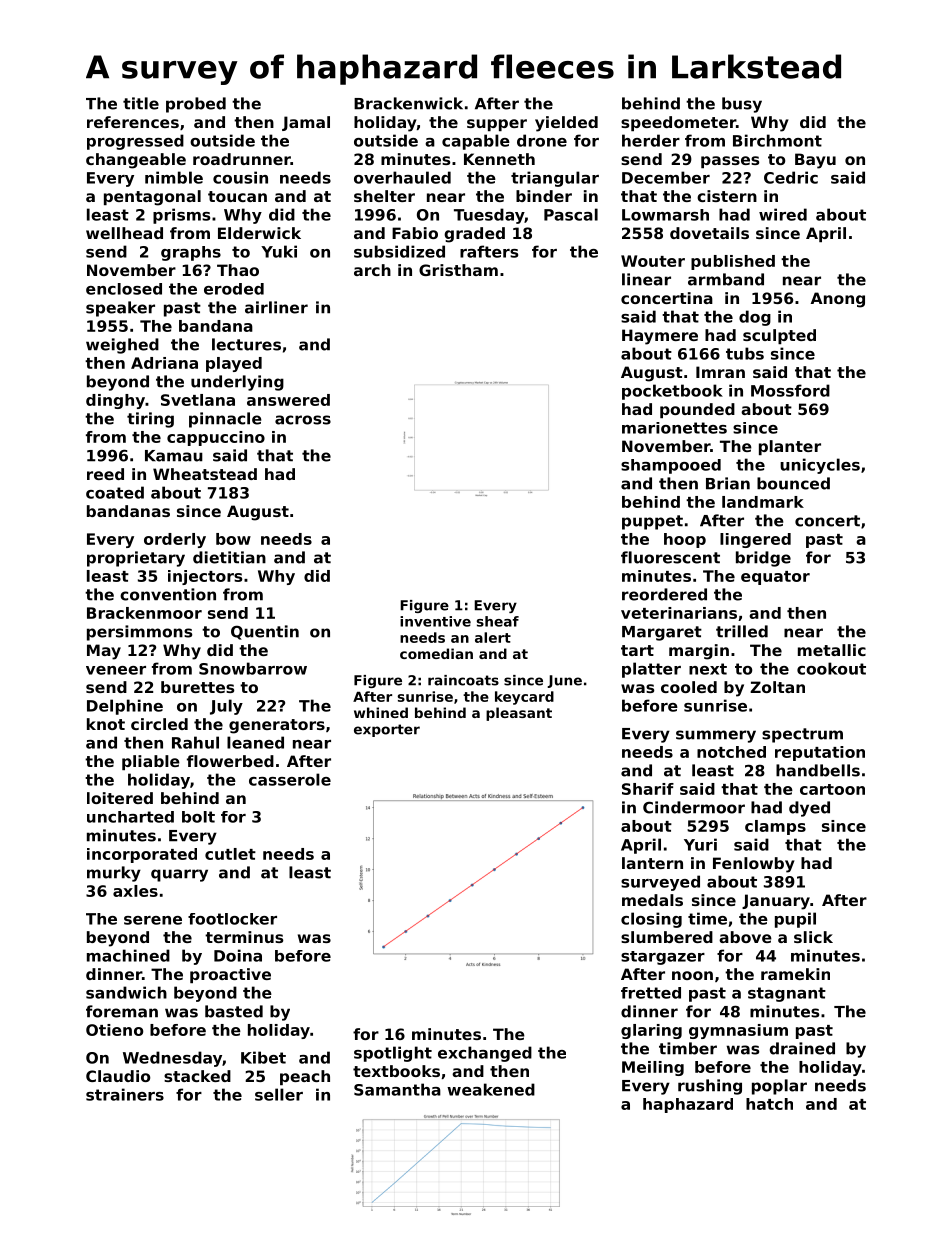 The width and height of the document is (952, 1233). Describe the element at coordinates (651, 920) in the document. I see `closing` at that location.
